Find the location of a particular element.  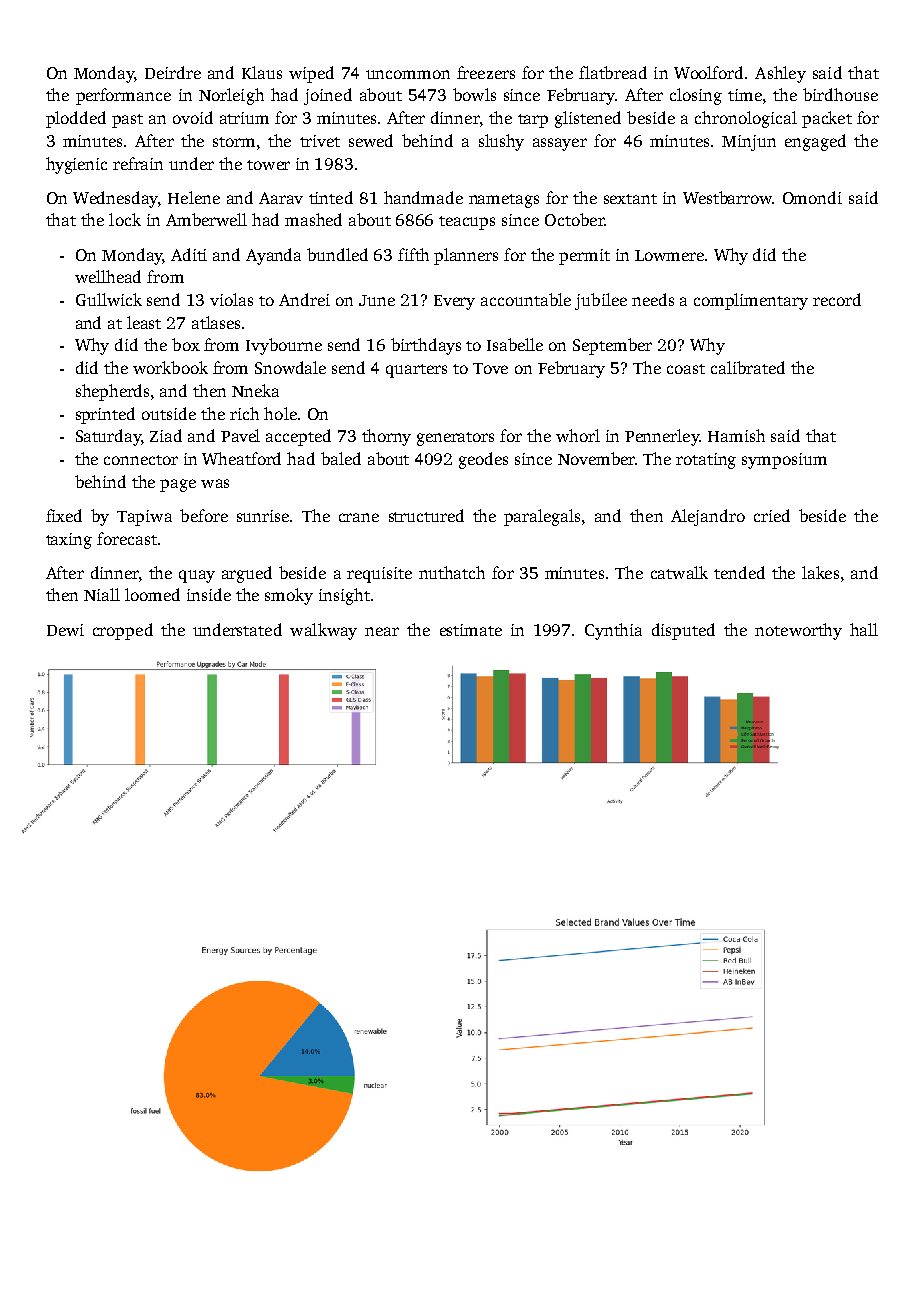

jubilee is located at coordinates (601, 301).
